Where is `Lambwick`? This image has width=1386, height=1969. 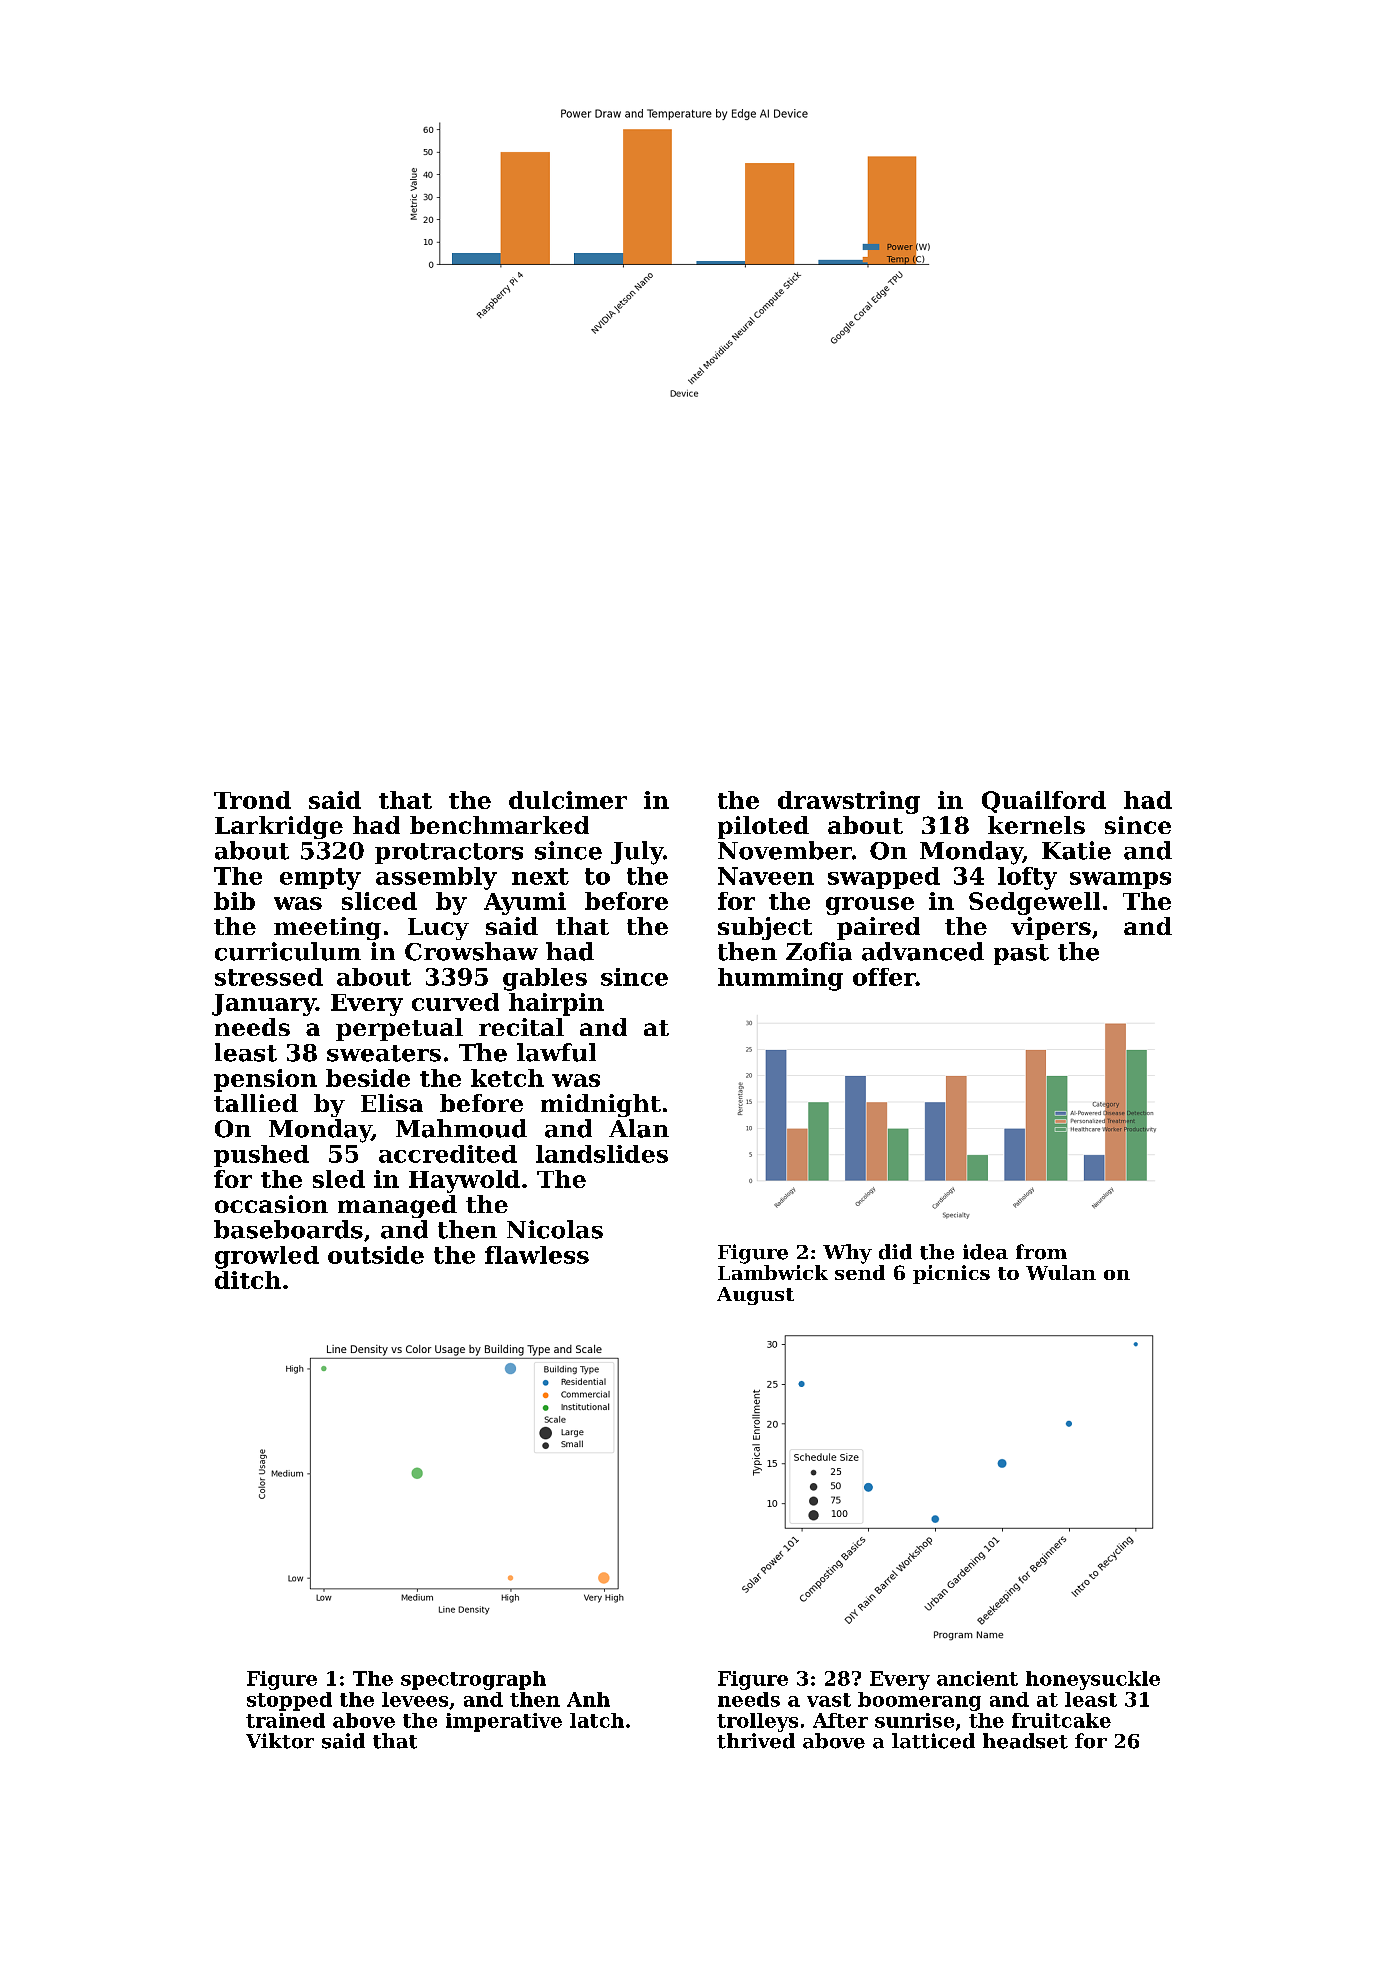 Lambwick is located at coordinates (773, 1272).
